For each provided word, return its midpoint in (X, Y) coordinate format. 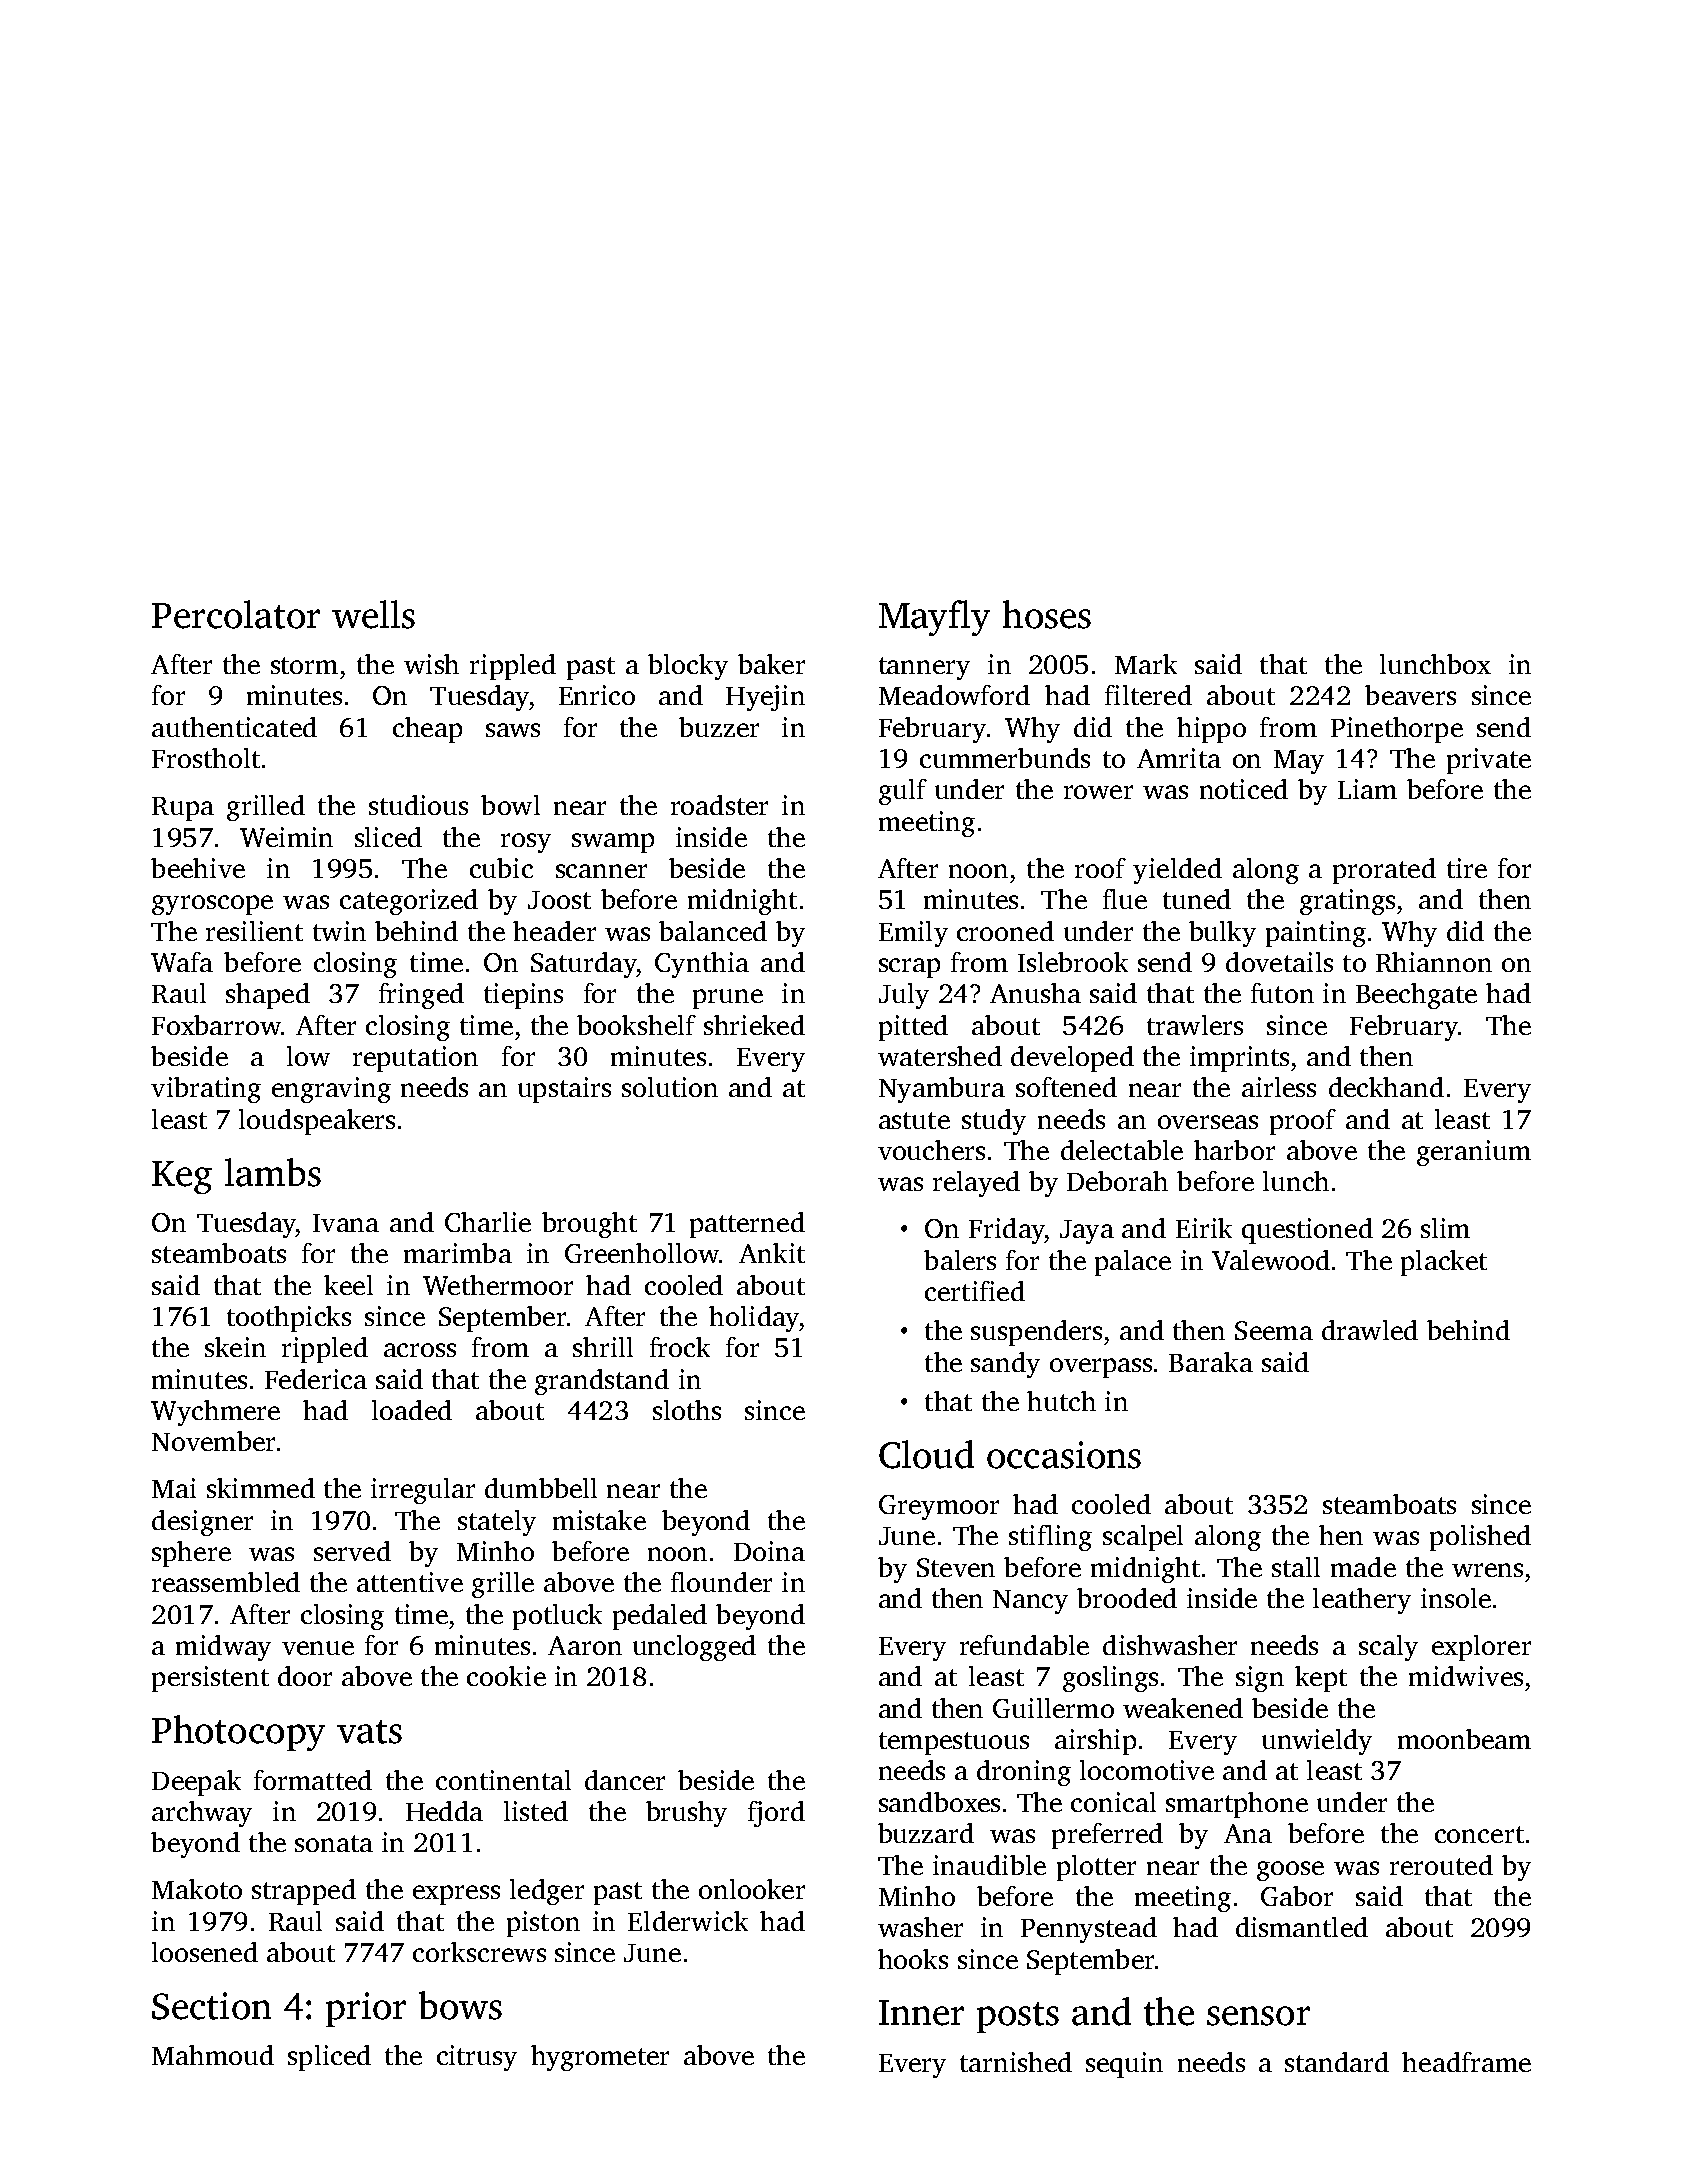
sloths (687, 1410)
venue (318, 1648)
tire (1467, 868)
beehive (198, 868)
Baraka (1211, 1362)
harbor (1234, 1150)
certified (975, 1291)
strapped (304, 1892)
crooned (1005, 931)
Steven (956, 1567)
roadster (719, 805)
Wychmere (215, 1413)
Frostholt (206, 758)
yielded (1177, 871)
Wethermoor (498, 1285)
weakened (1183, 1708)
